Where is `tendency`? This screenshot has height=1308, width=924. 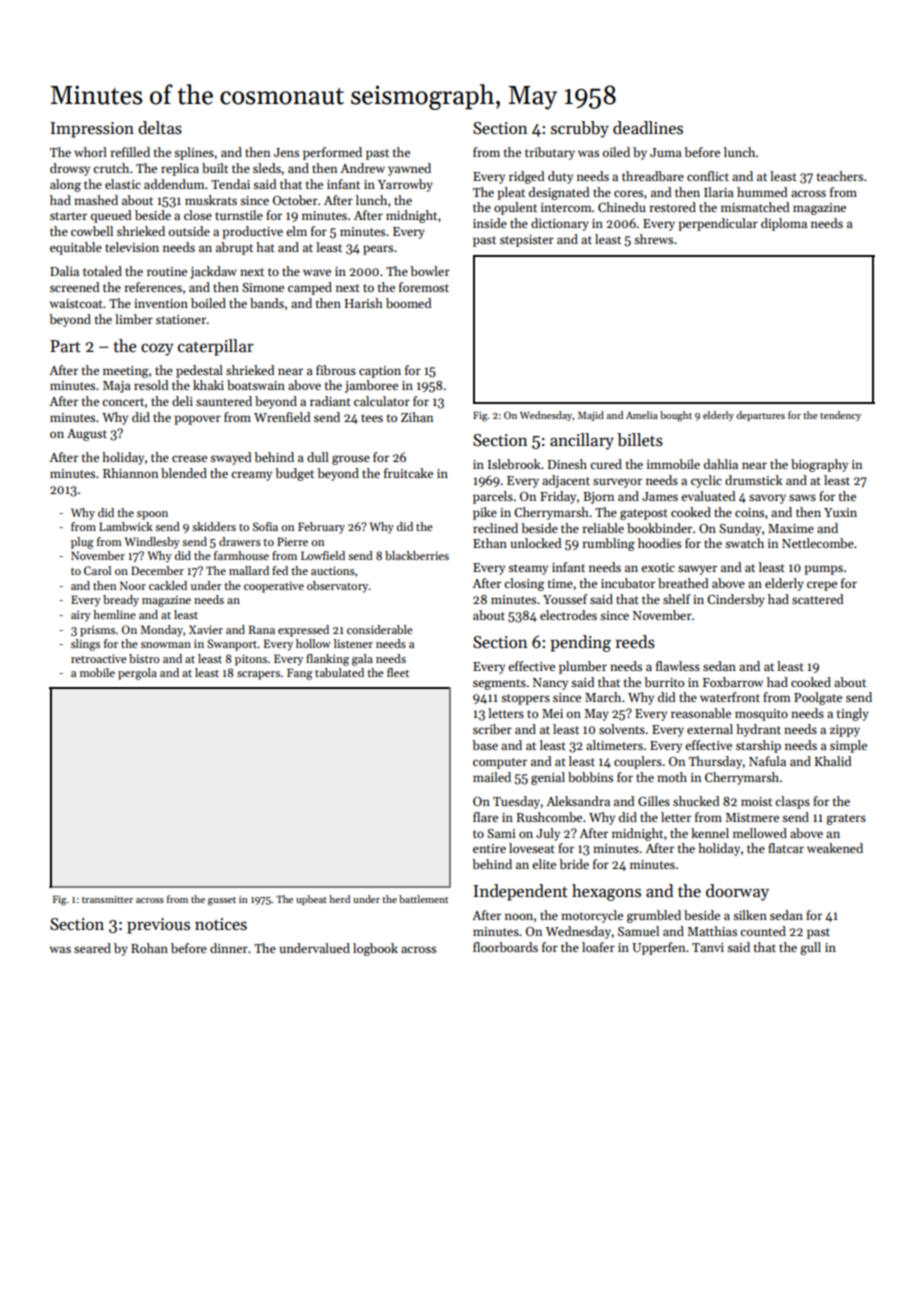 tendency is located at coordinates (840, 416).
